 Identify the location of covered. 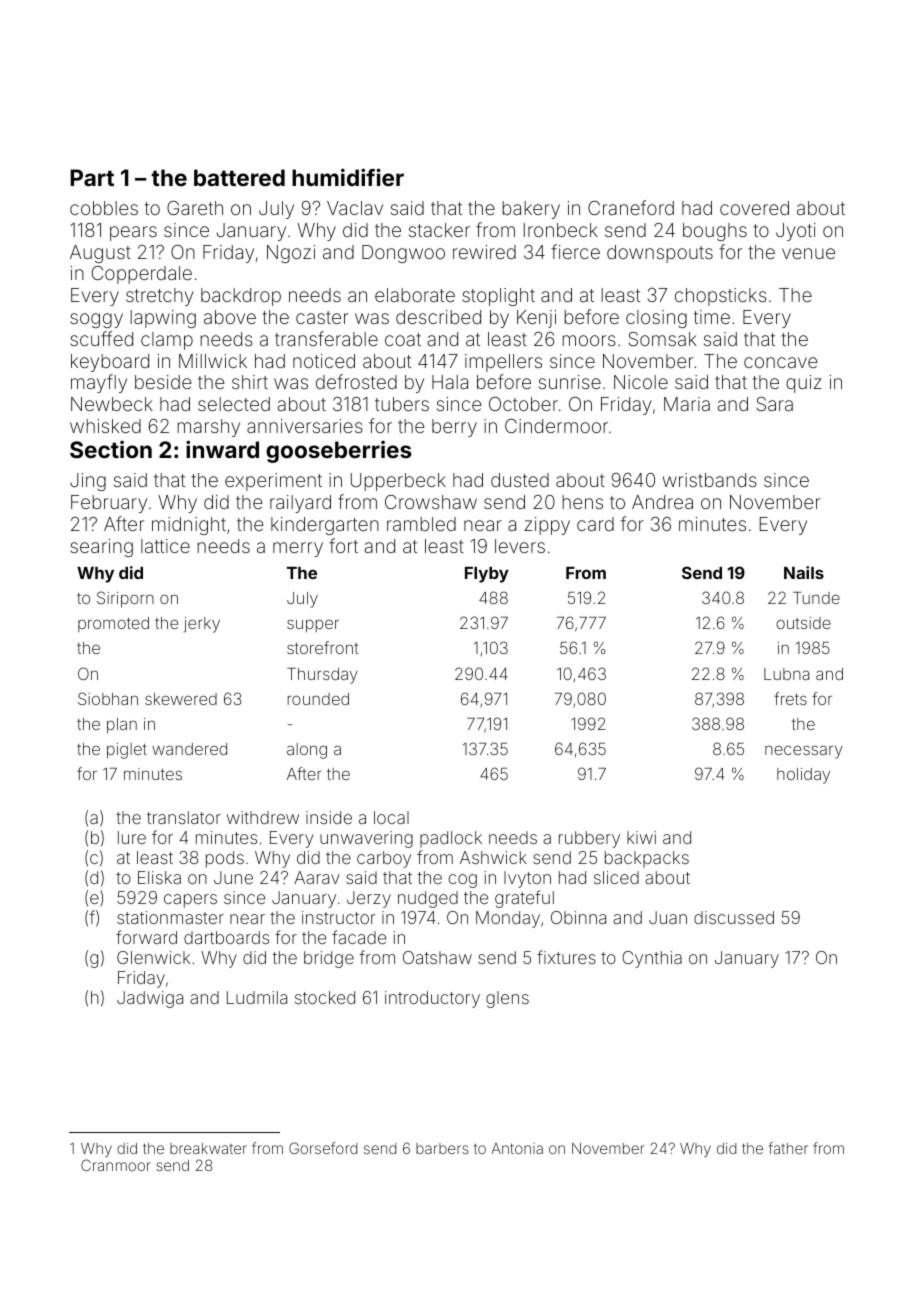
(754, 208).
